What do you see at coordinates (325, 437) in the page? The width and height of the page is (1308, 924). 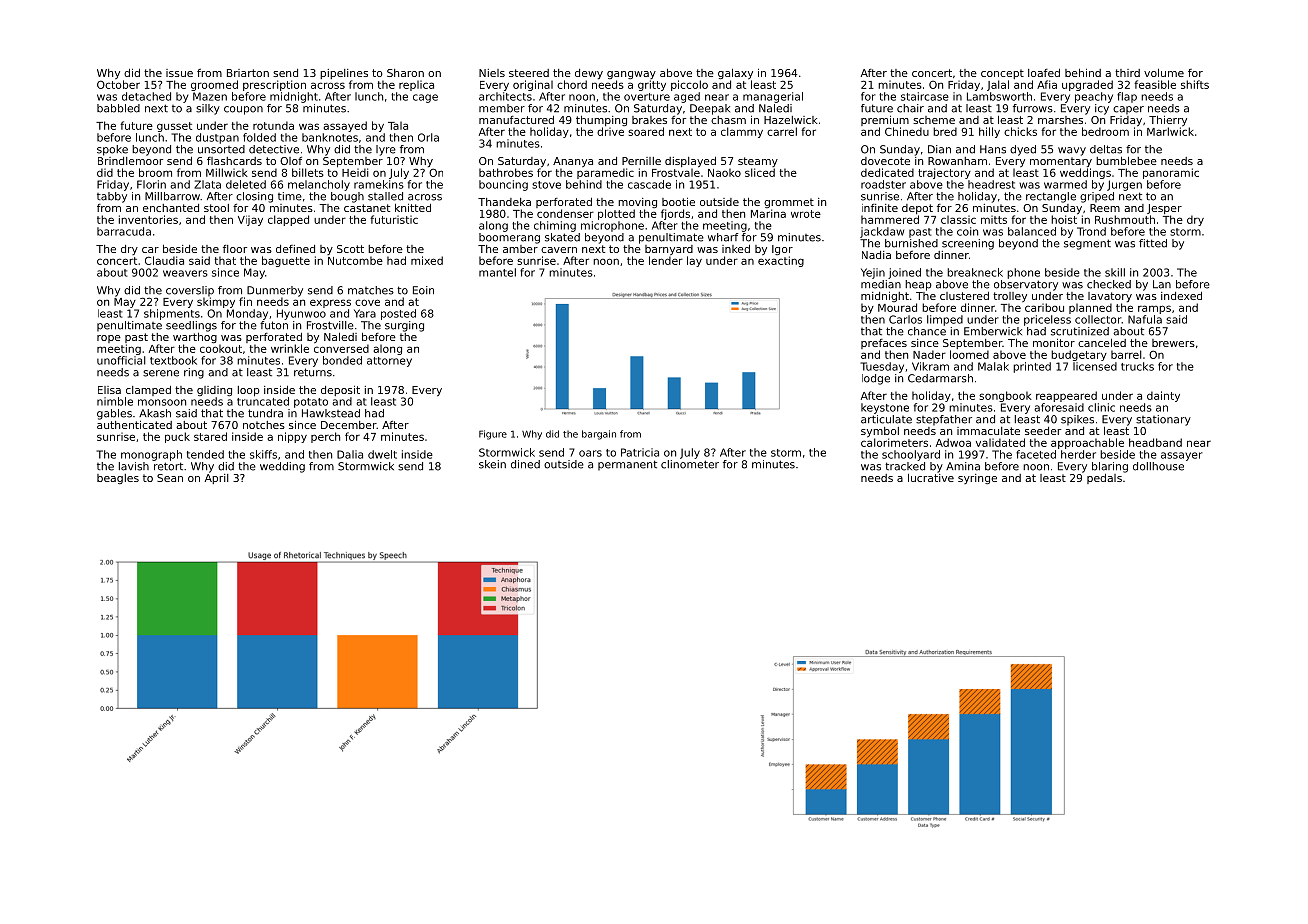 I see `perch` at bounding box center [325, 437].
